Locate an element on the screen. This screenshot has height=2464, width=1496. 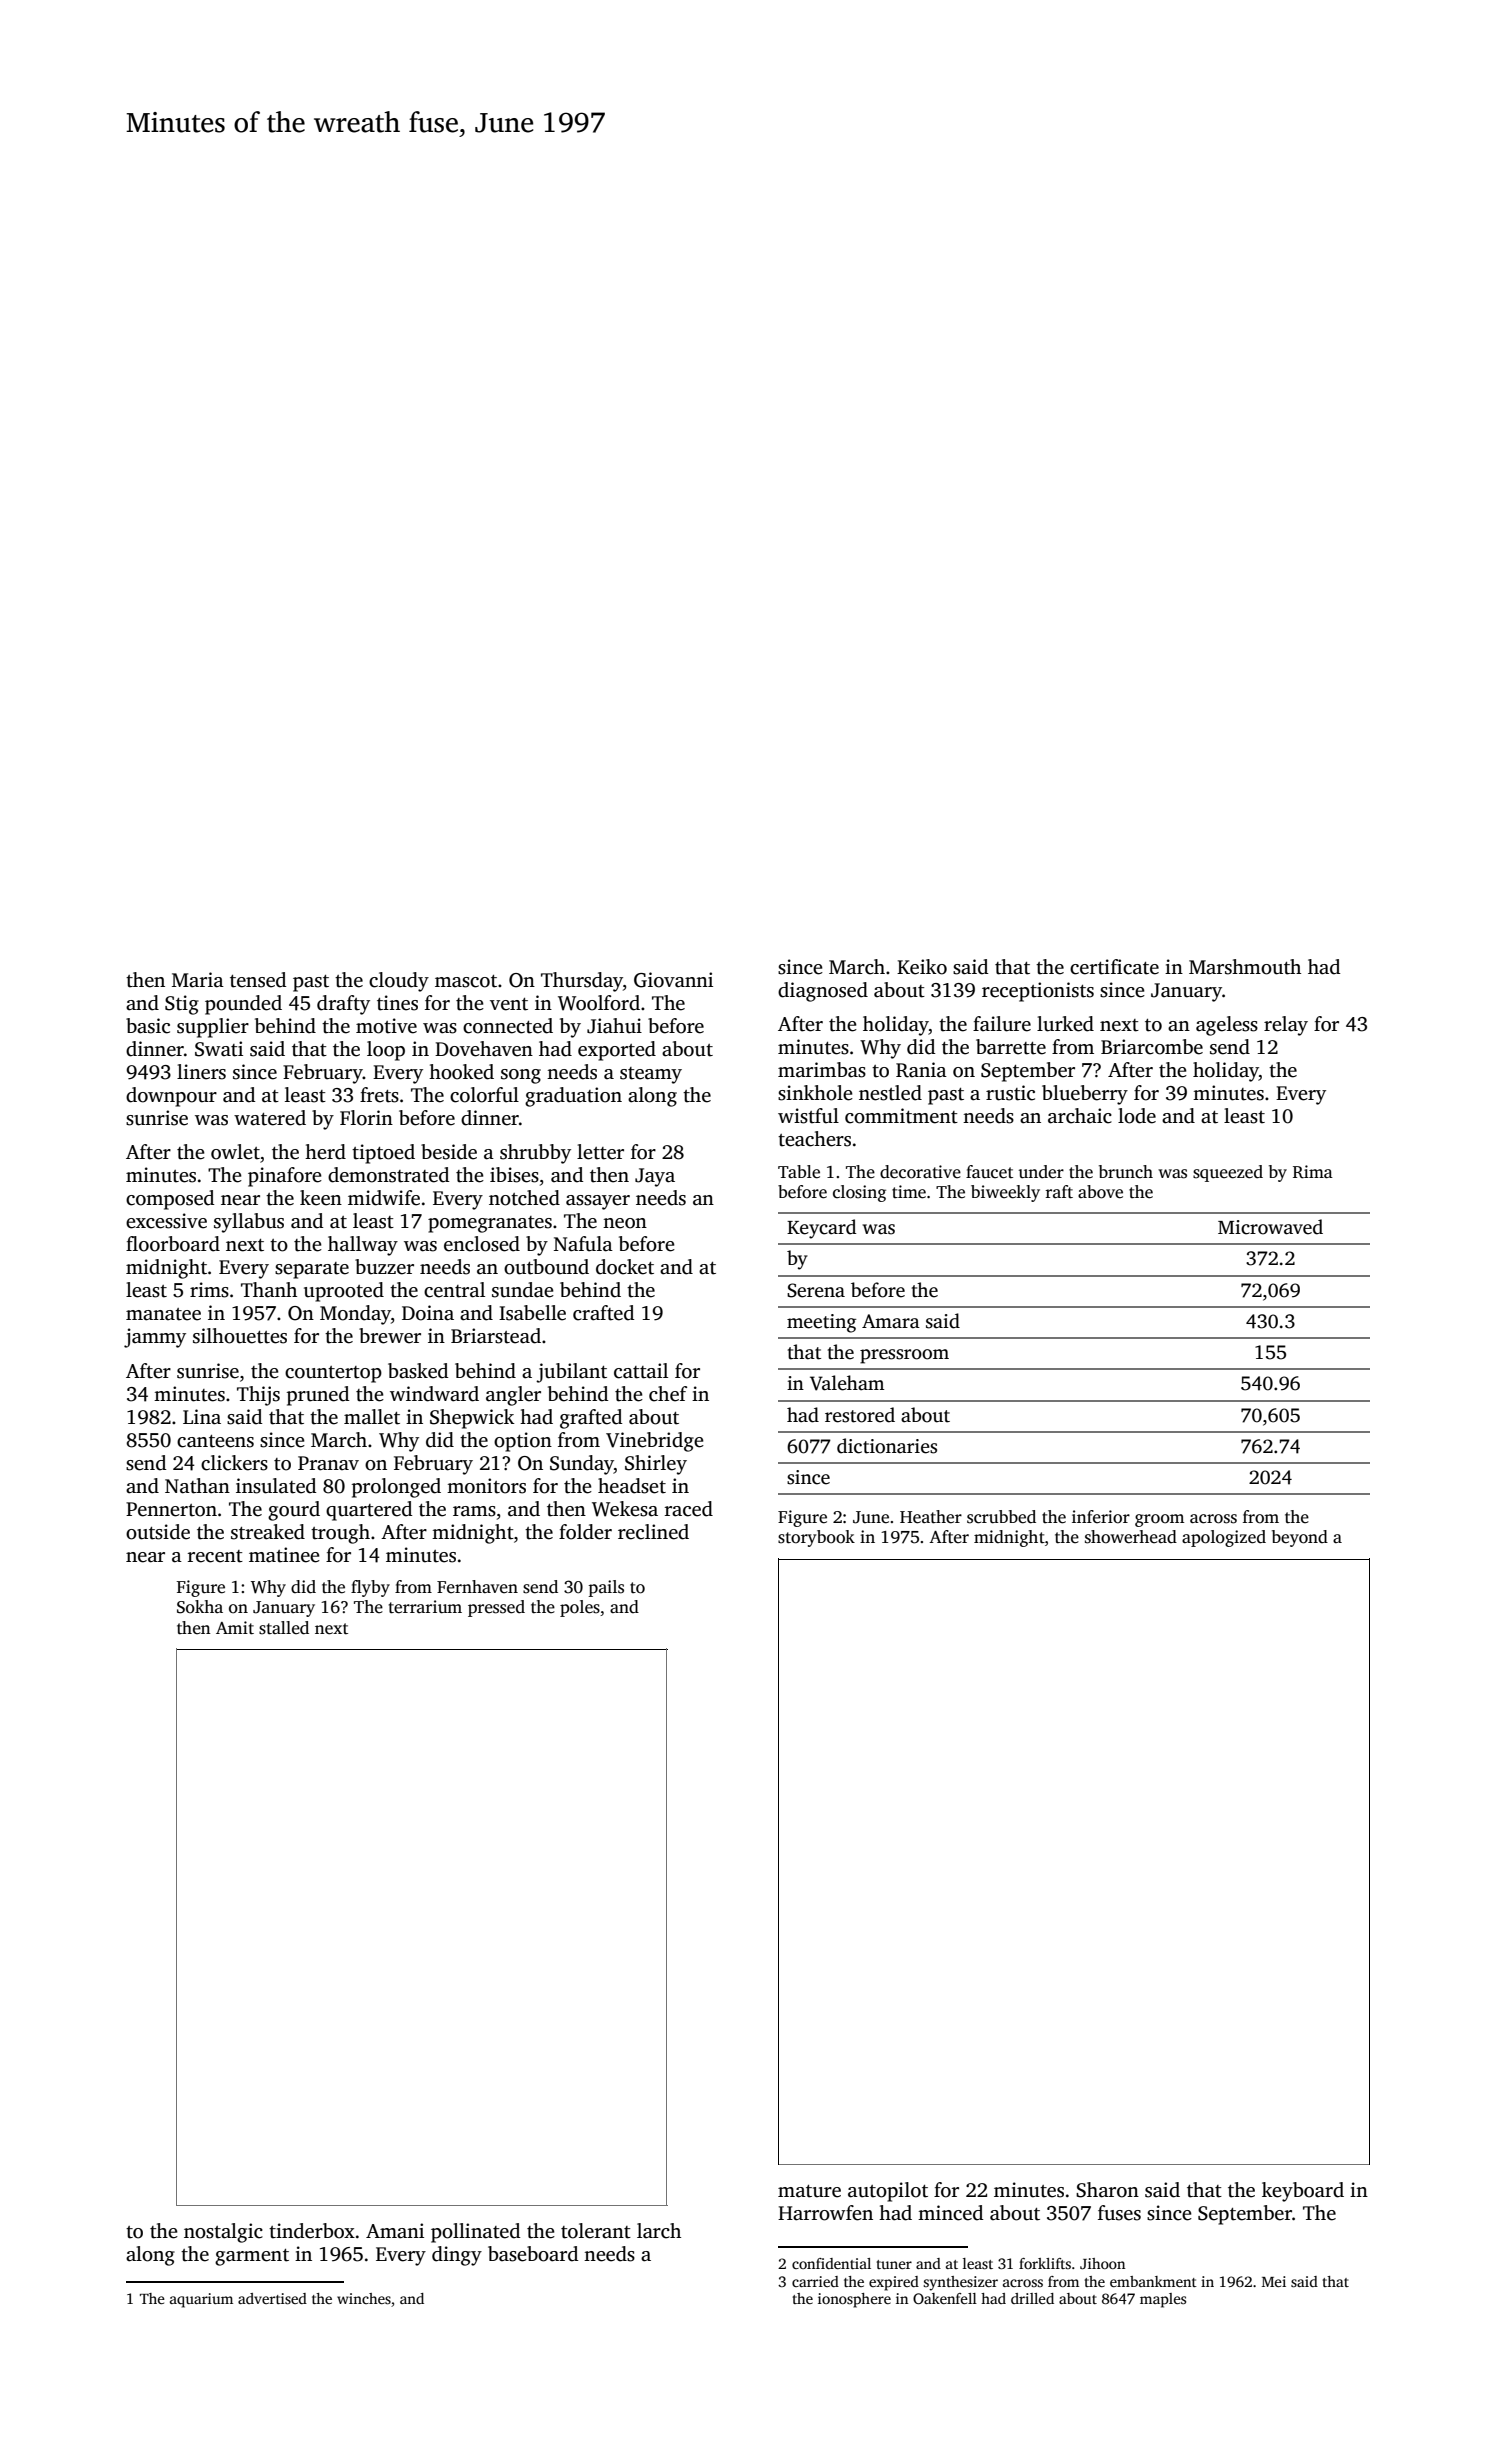
stalled is located at coordinates (284, 1628).
